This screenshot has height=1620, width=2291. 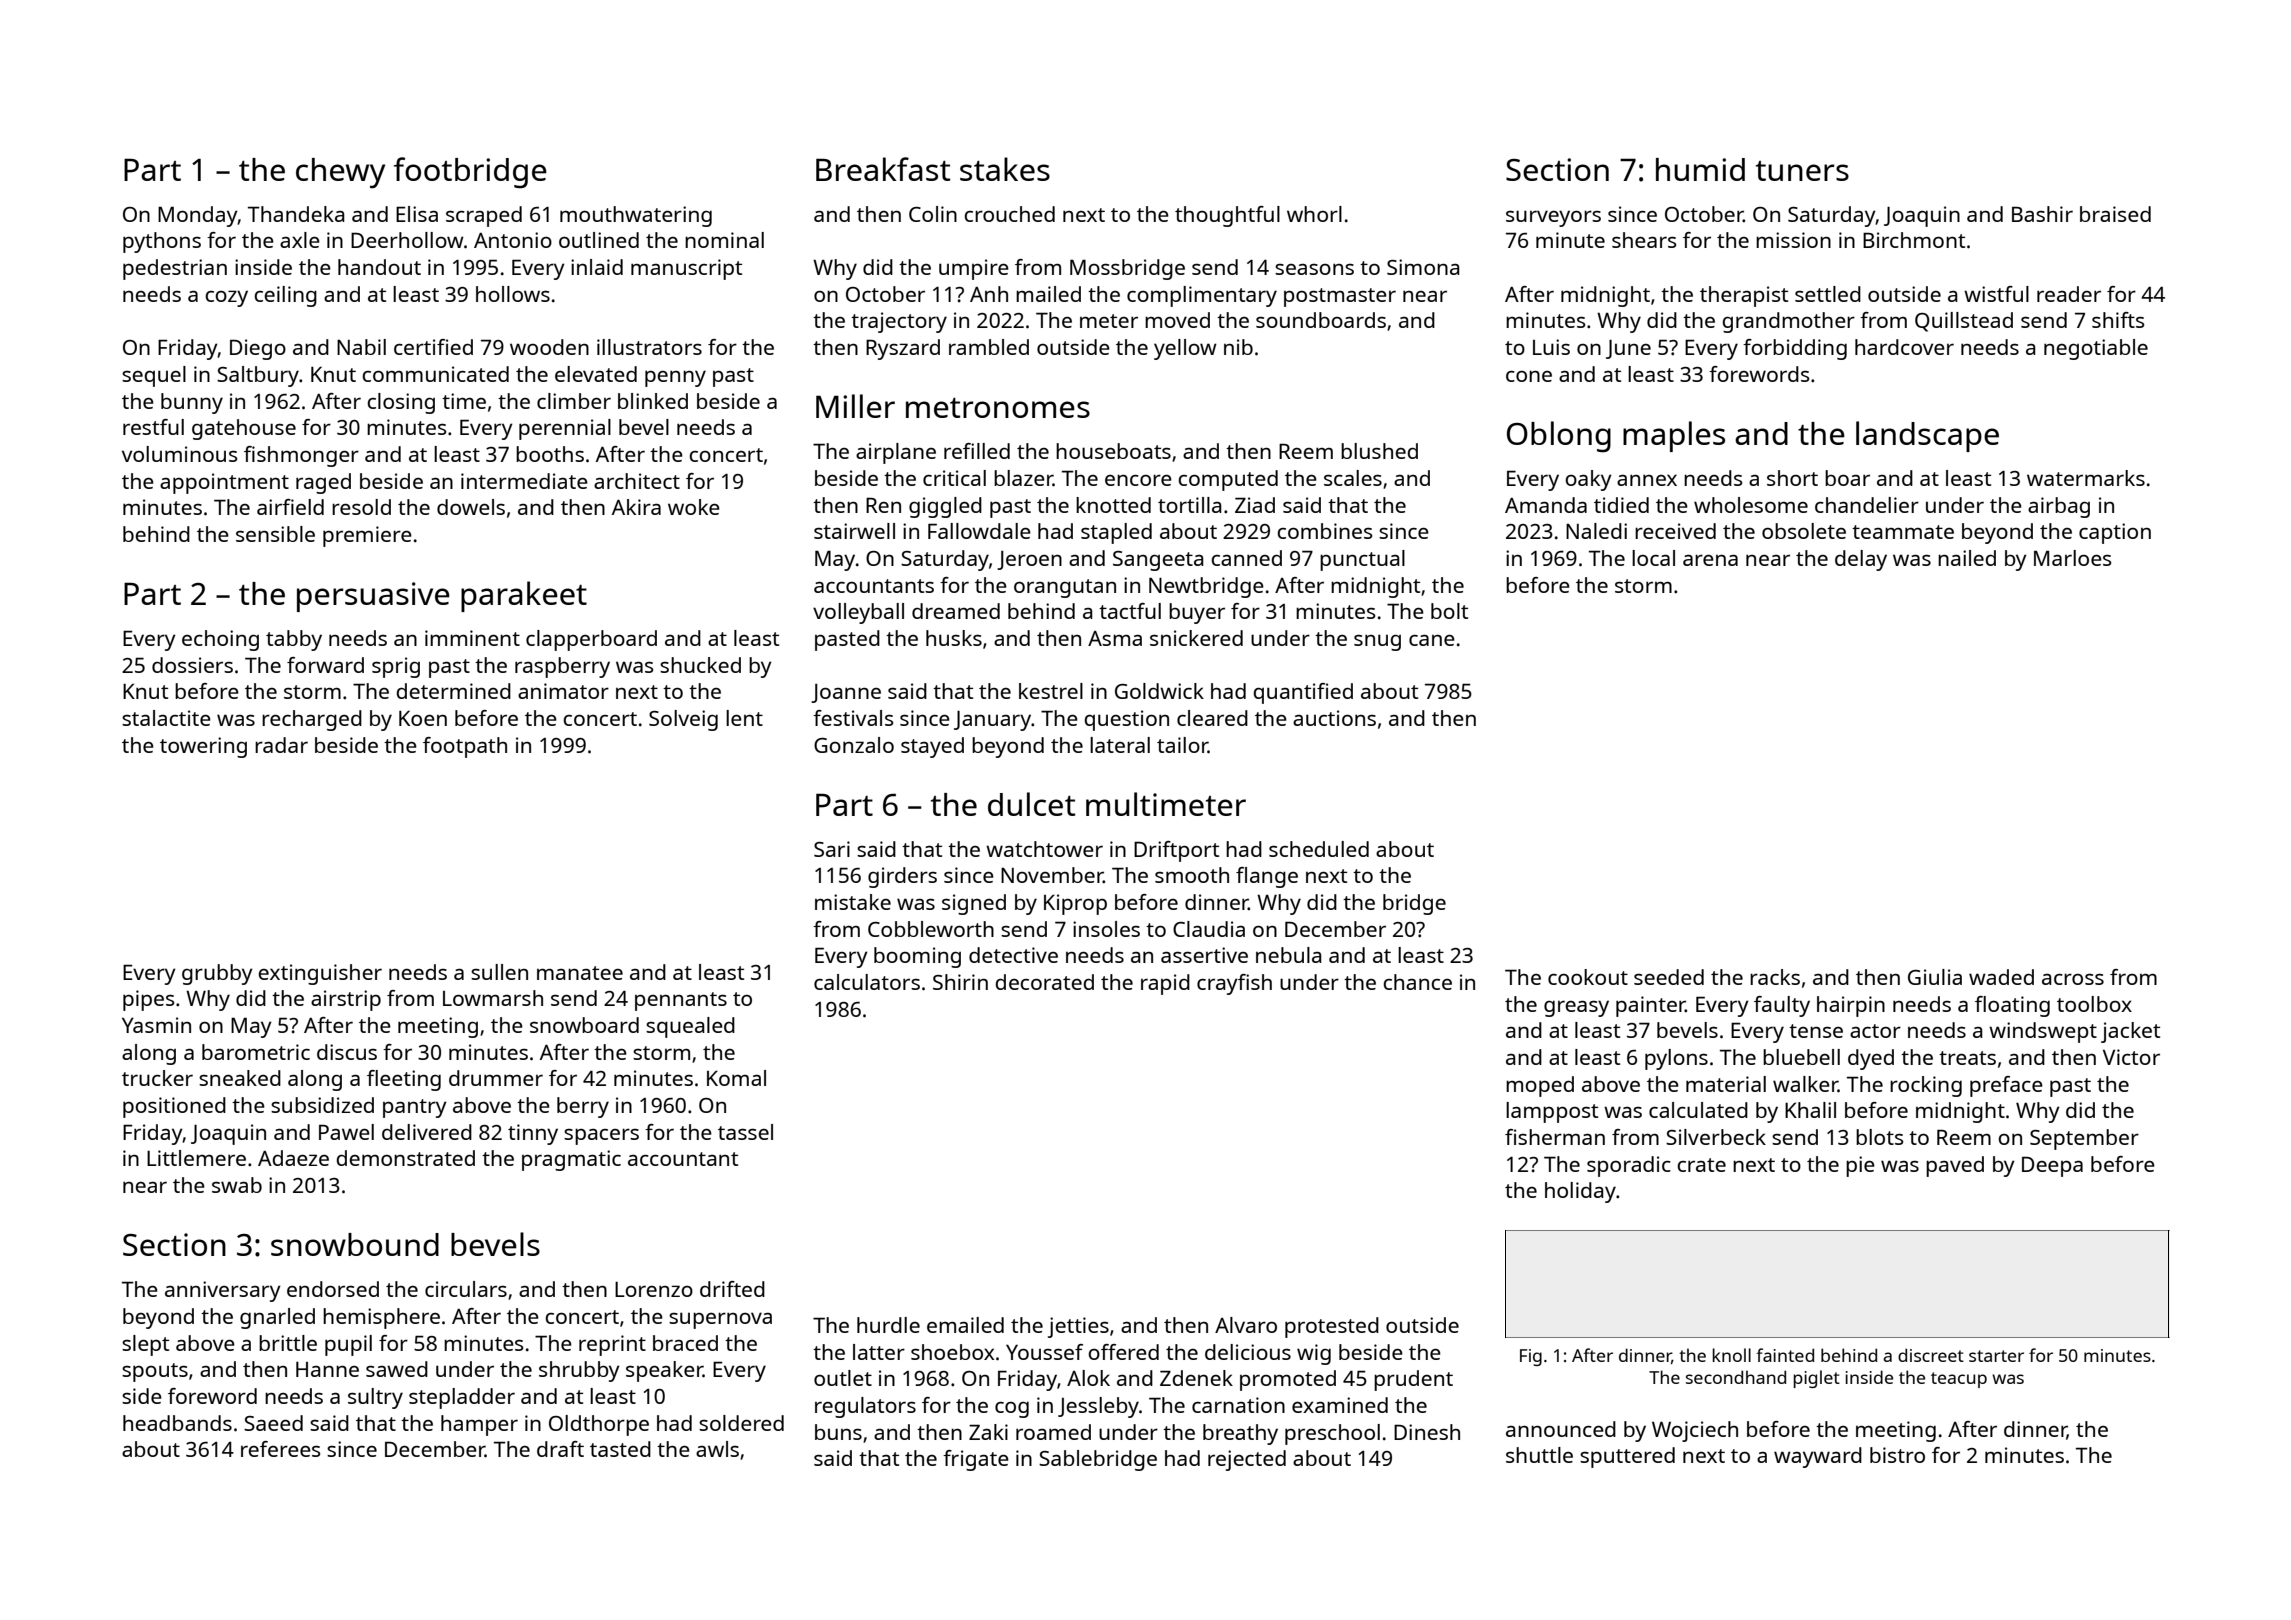 What do you see at coordinates (1319, 849) in the screenshot?
I see `scheduled` at bounding box center [1319, 849].
